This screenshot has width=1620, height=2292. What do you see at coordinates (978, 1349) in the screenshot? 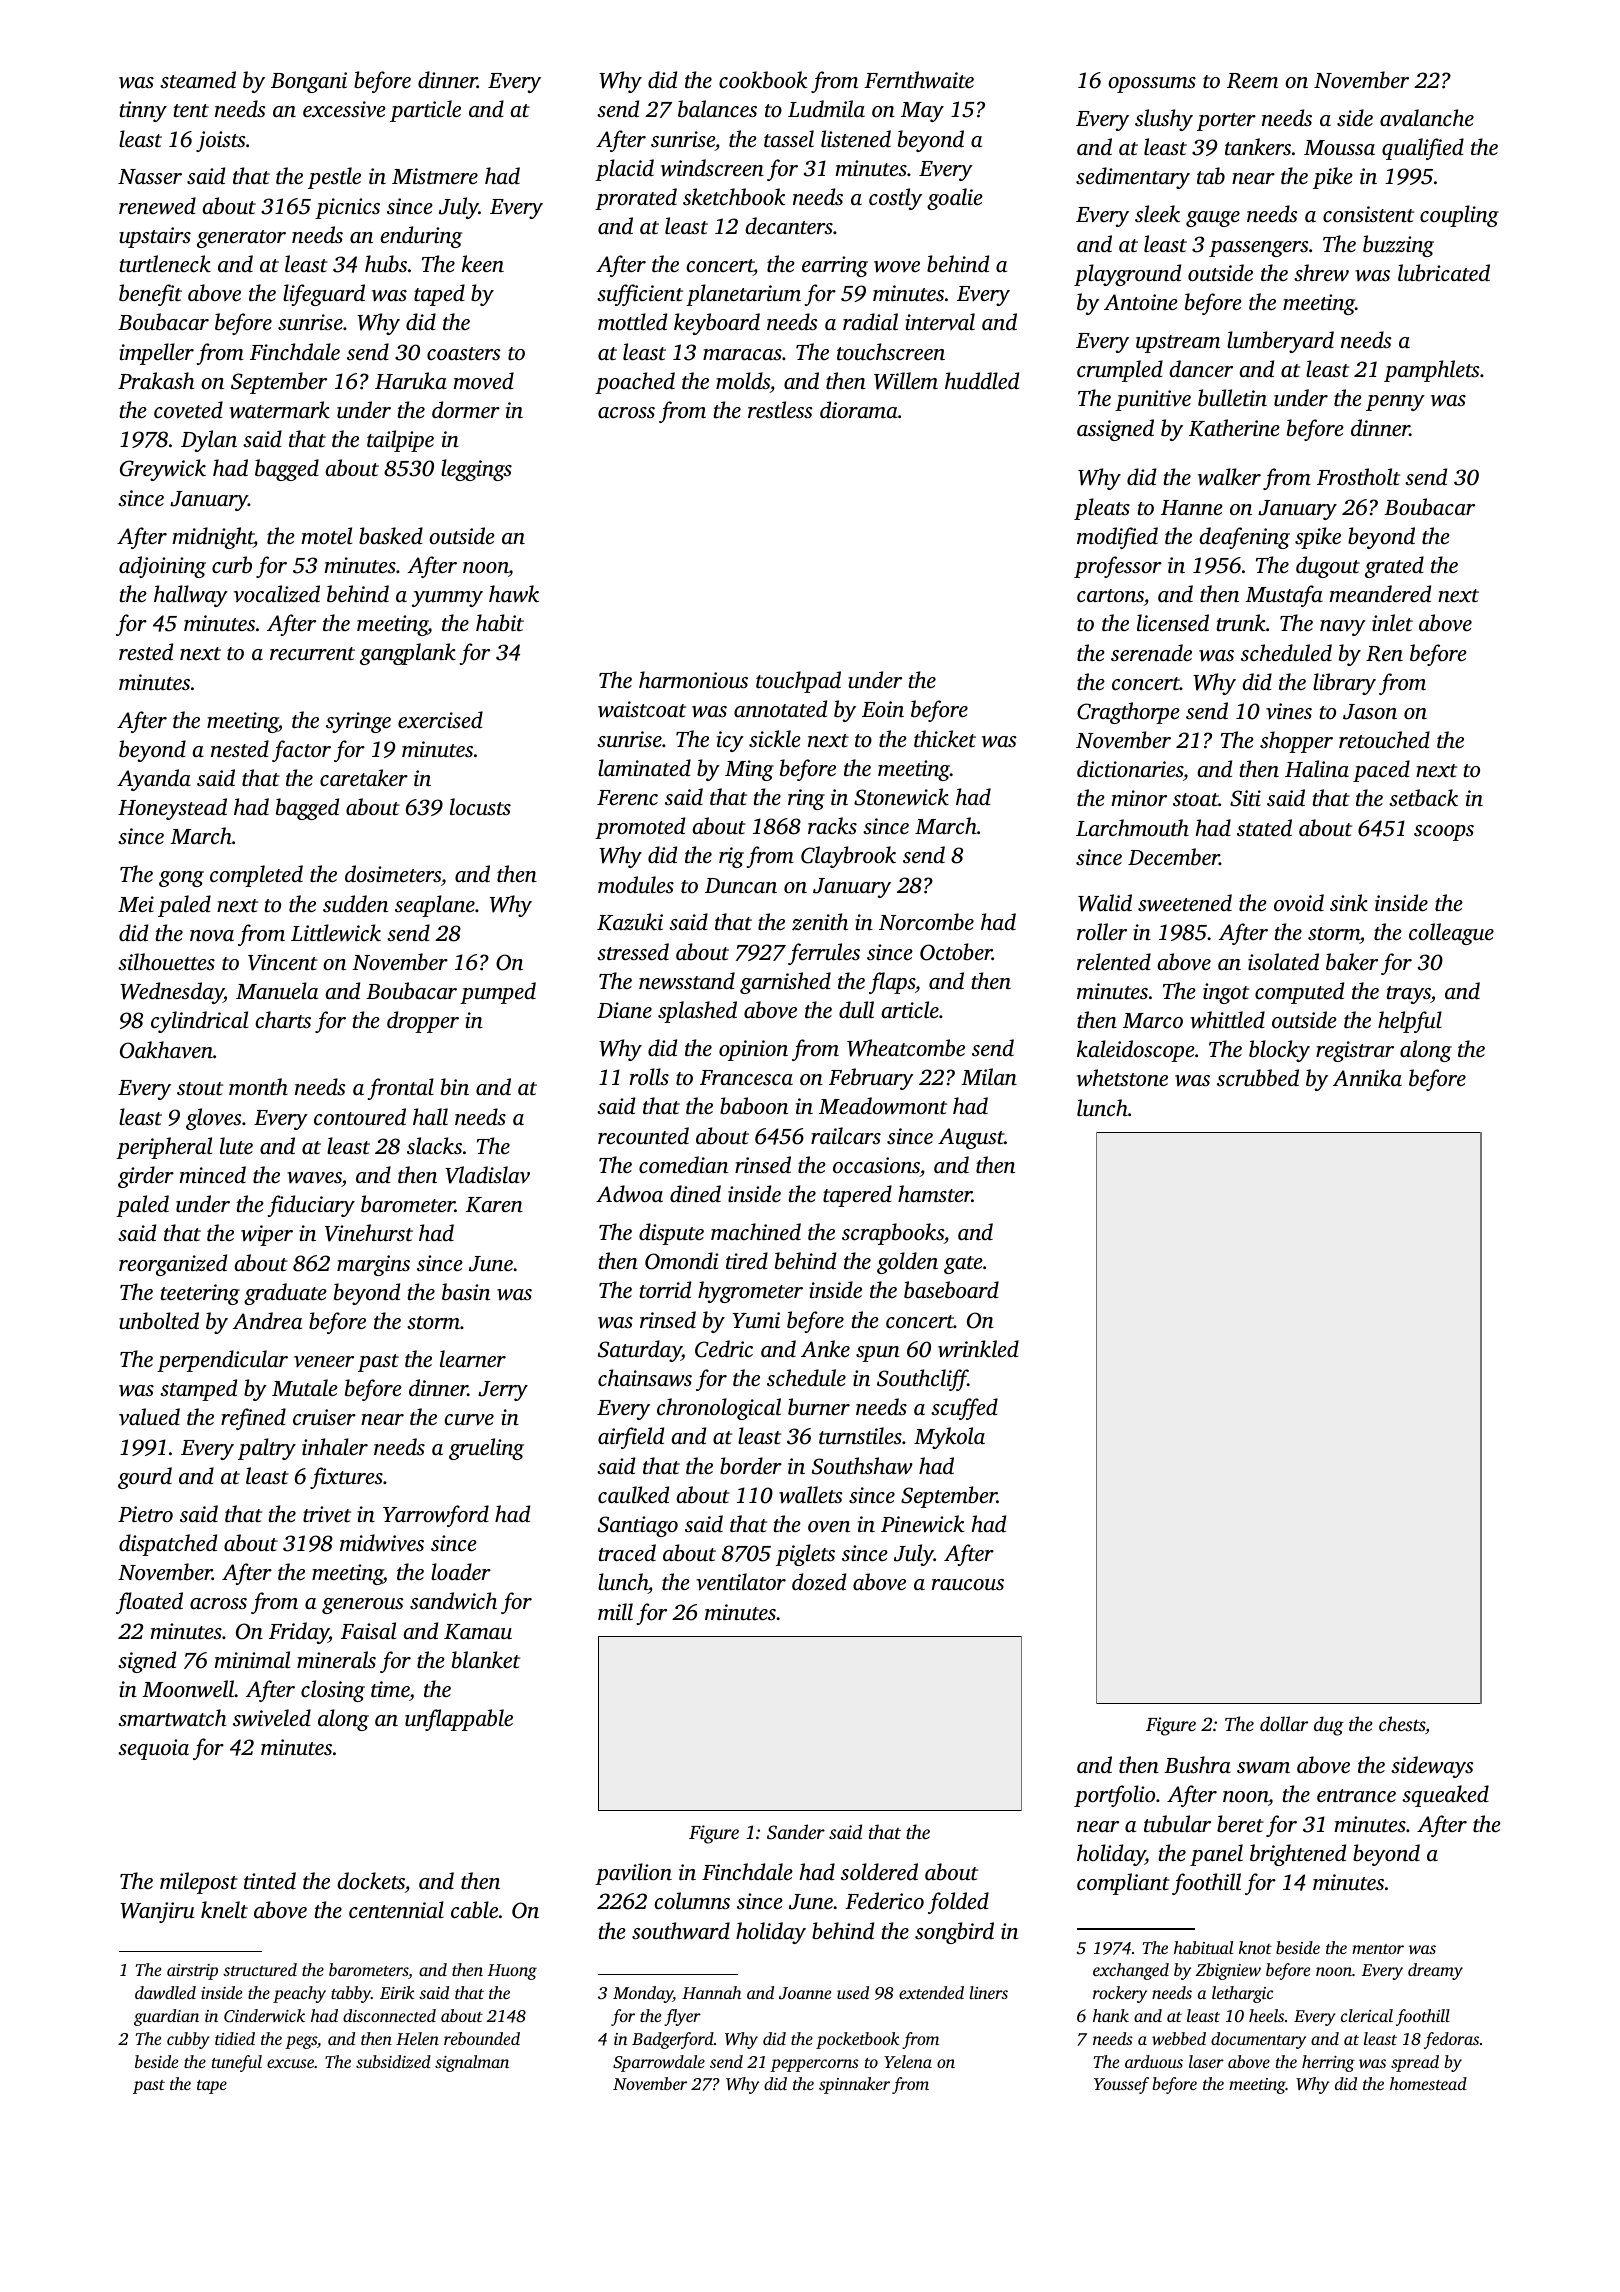
I see `wrinkled` at bounding box center [978, 1349].
